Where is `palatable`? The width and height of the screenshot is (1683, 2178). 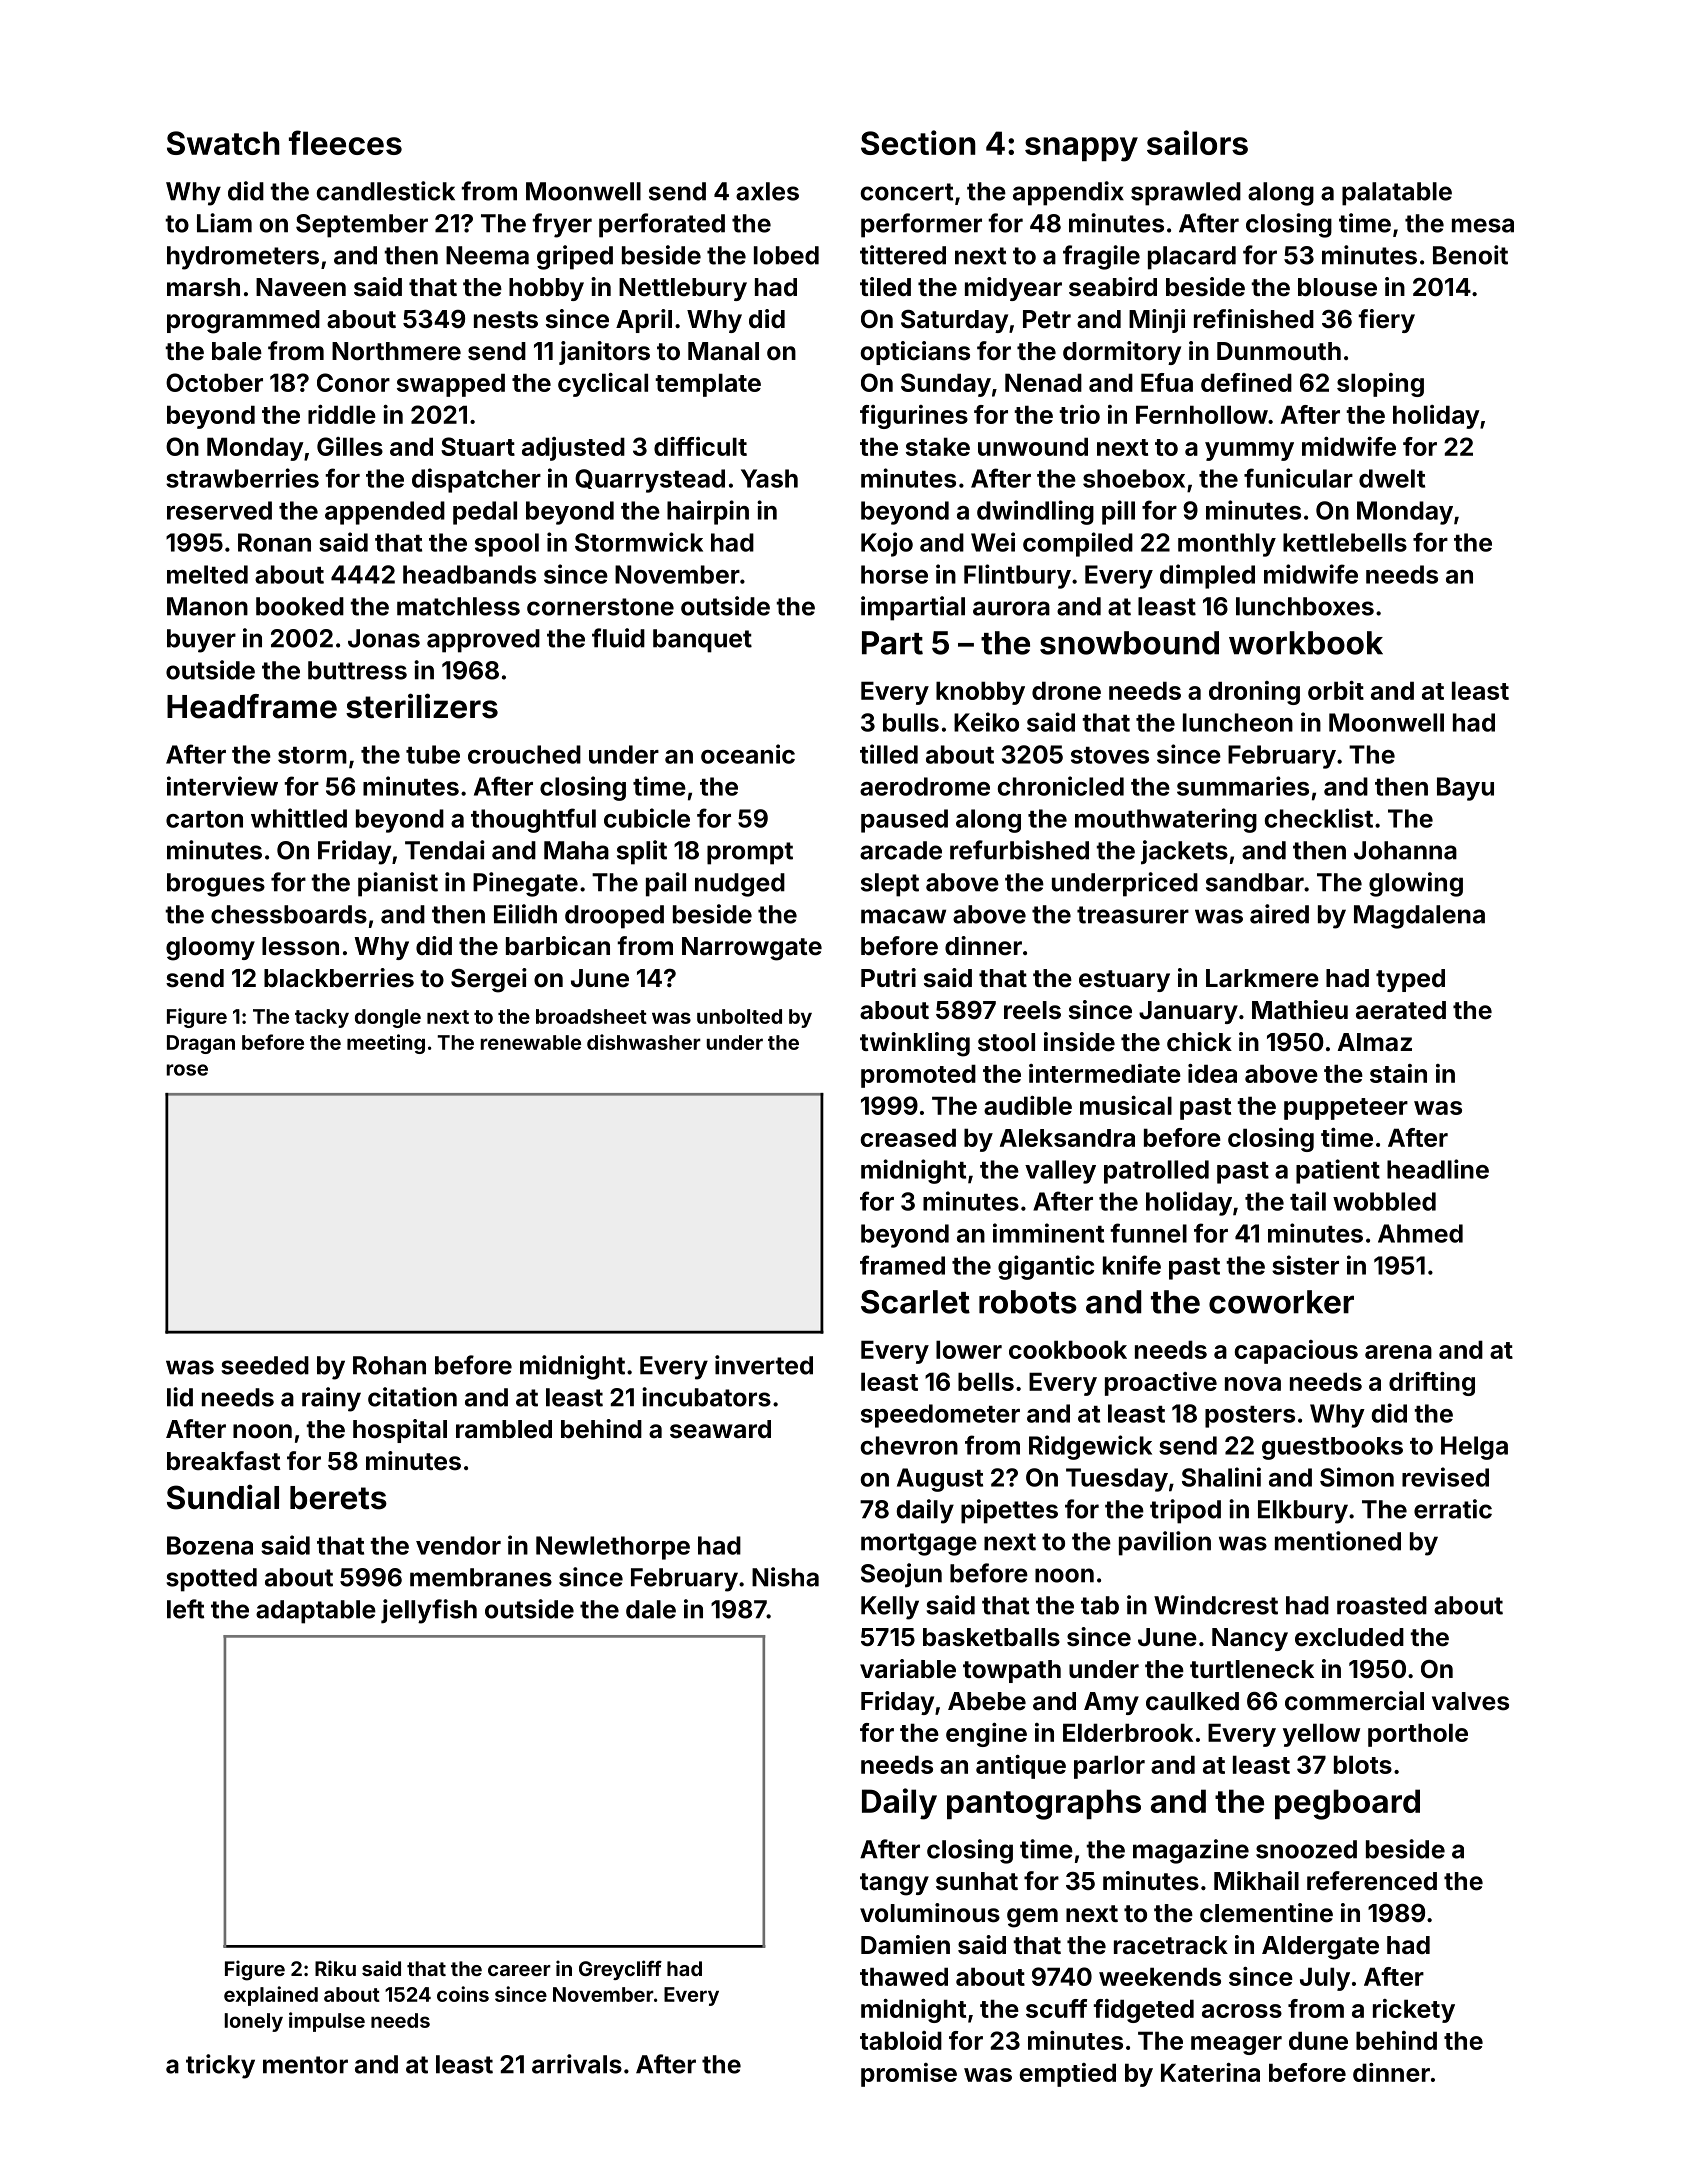
palatable is located at coordinates (1397, 194).
